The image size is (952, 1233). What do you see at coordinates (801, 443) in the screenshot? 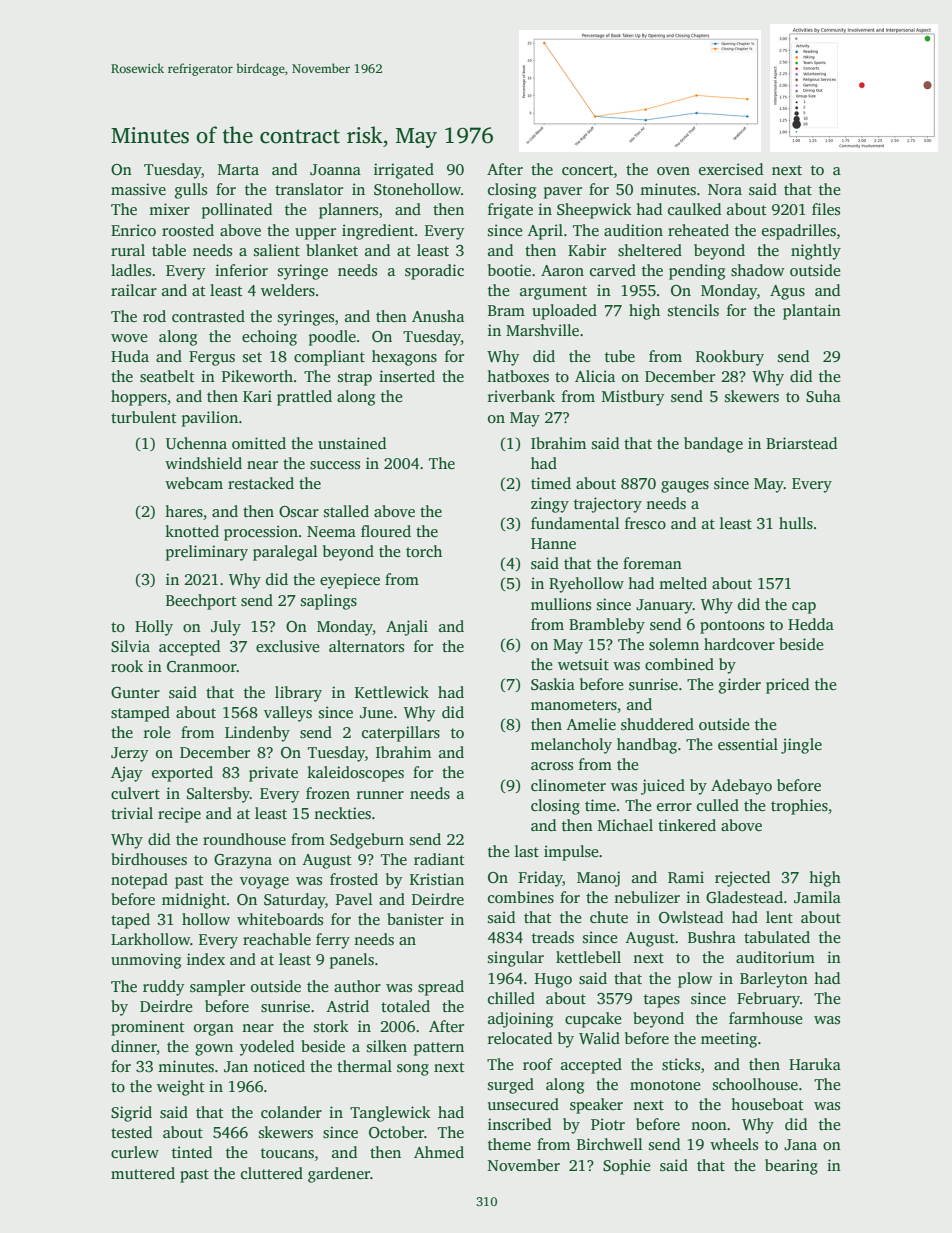
I see `Briarstead` at bounding box center [801, 443].
